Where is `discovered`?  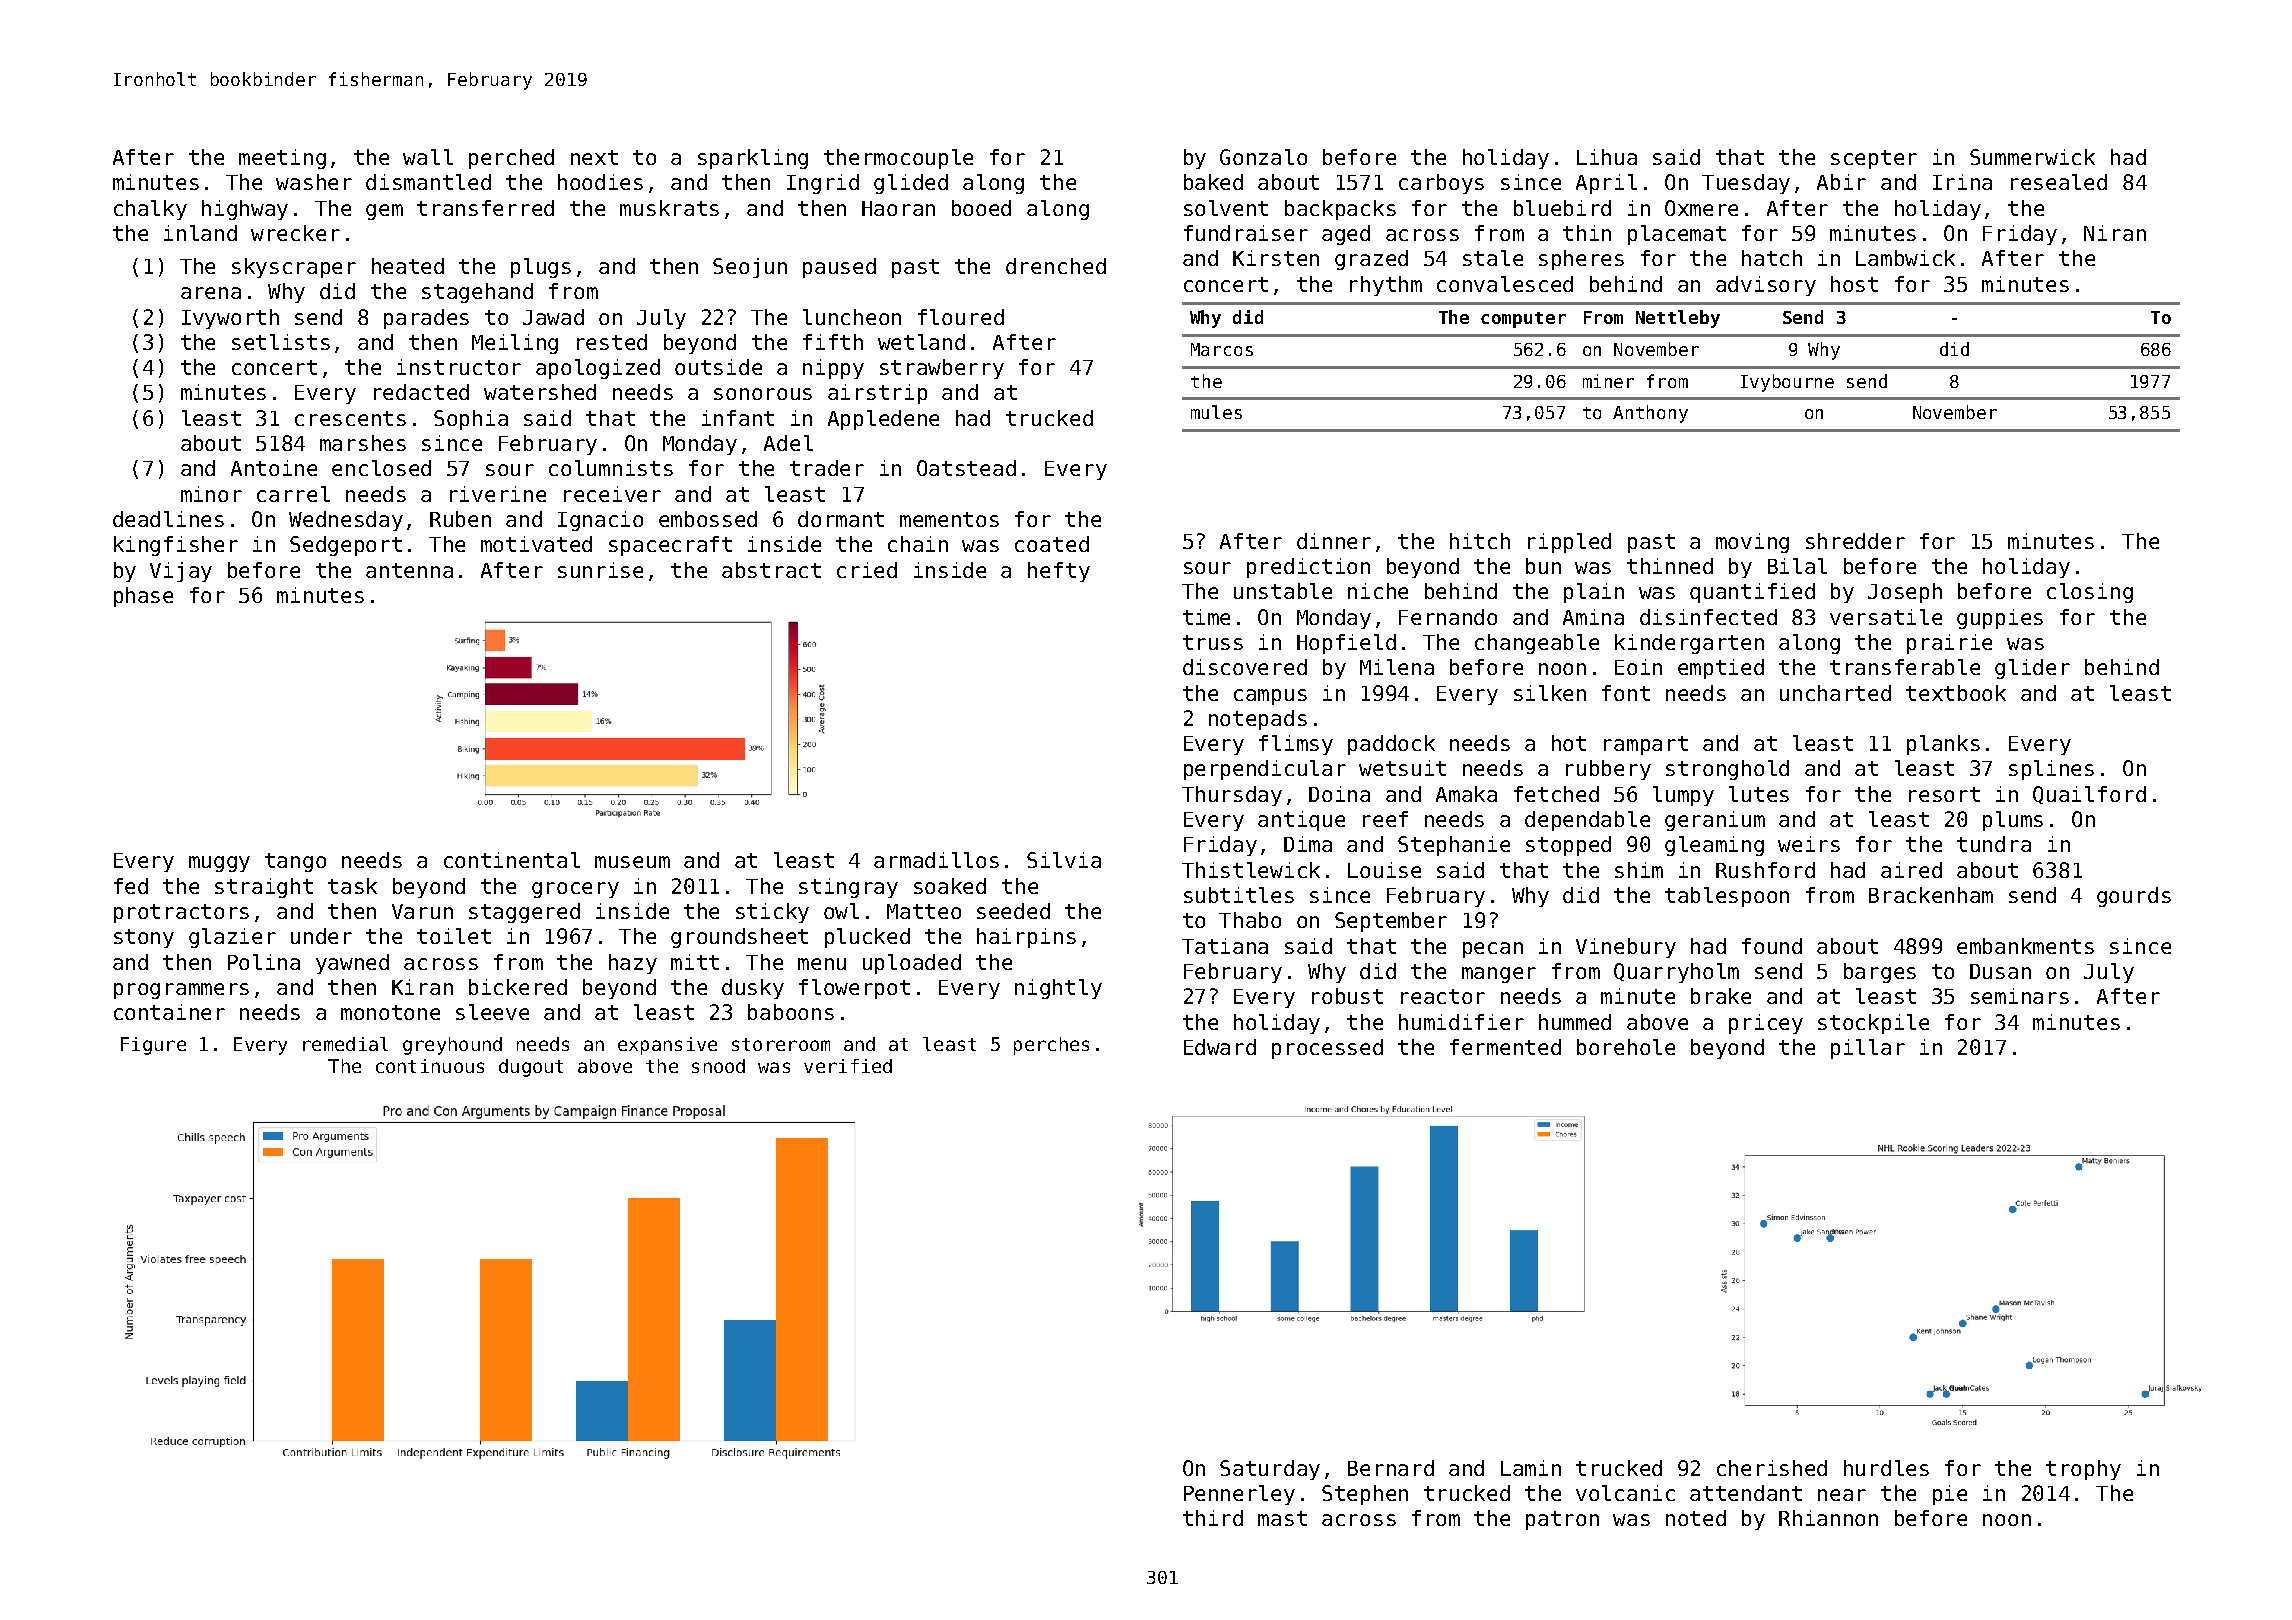 discovered is located at coordinates (1245, 667).
